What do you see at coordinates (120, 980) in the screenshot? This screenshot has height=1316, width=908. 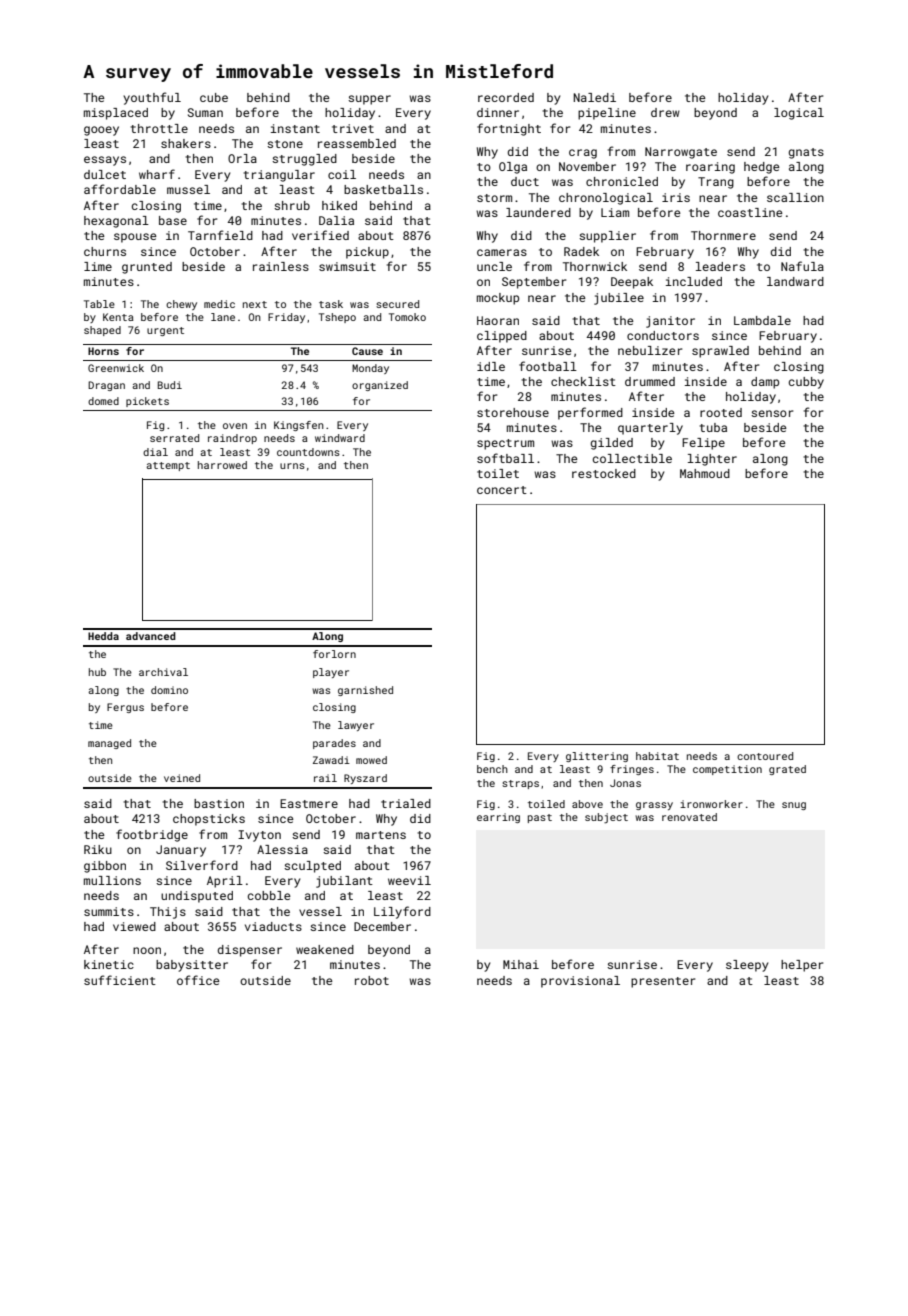 I see `sufficient` at bounding box center [120, 980].
